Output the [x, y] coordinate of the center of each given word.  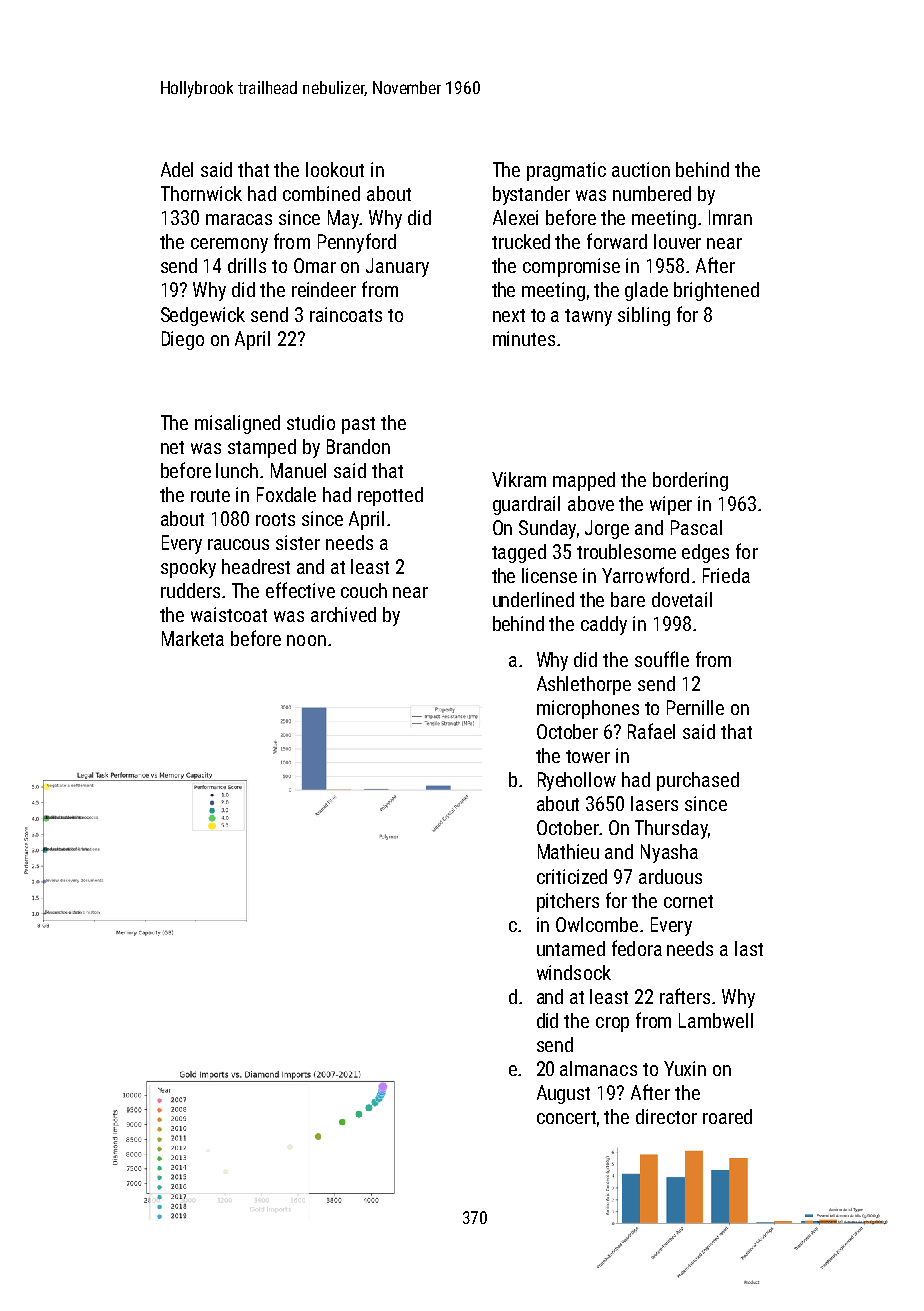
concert [566, 1117]
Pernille [695, 707]
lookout [335, 169]
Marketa [193, 638]
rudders [190, 590]
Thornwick [201, 193]
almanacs [598, 1068]
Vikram [519, 479]
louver [677, 241]
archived [343, 614]
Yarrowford [645, 575]
